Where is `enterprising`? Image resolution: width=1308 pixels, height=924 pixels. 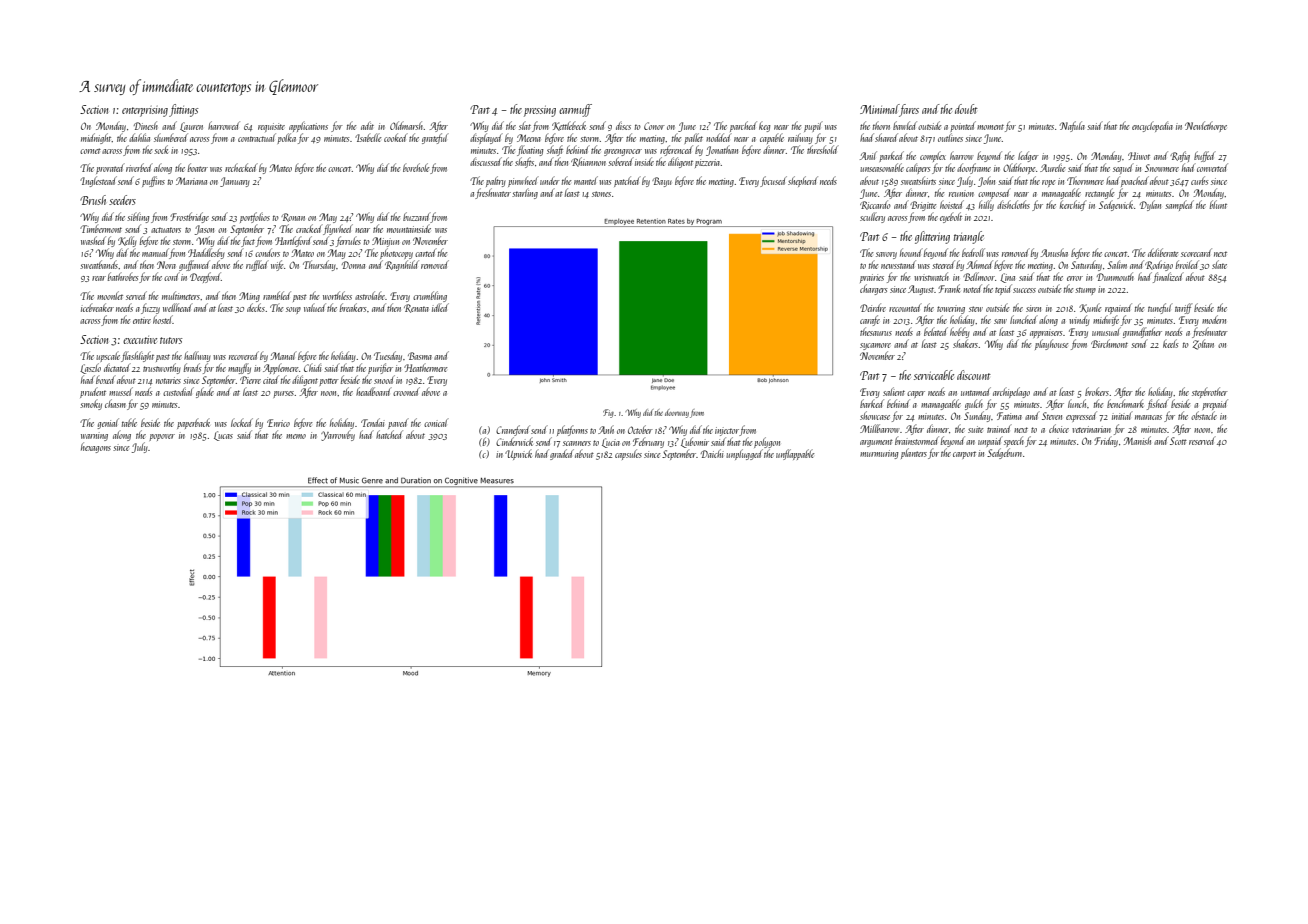 enterprising is located at coordinates (145, 112).
